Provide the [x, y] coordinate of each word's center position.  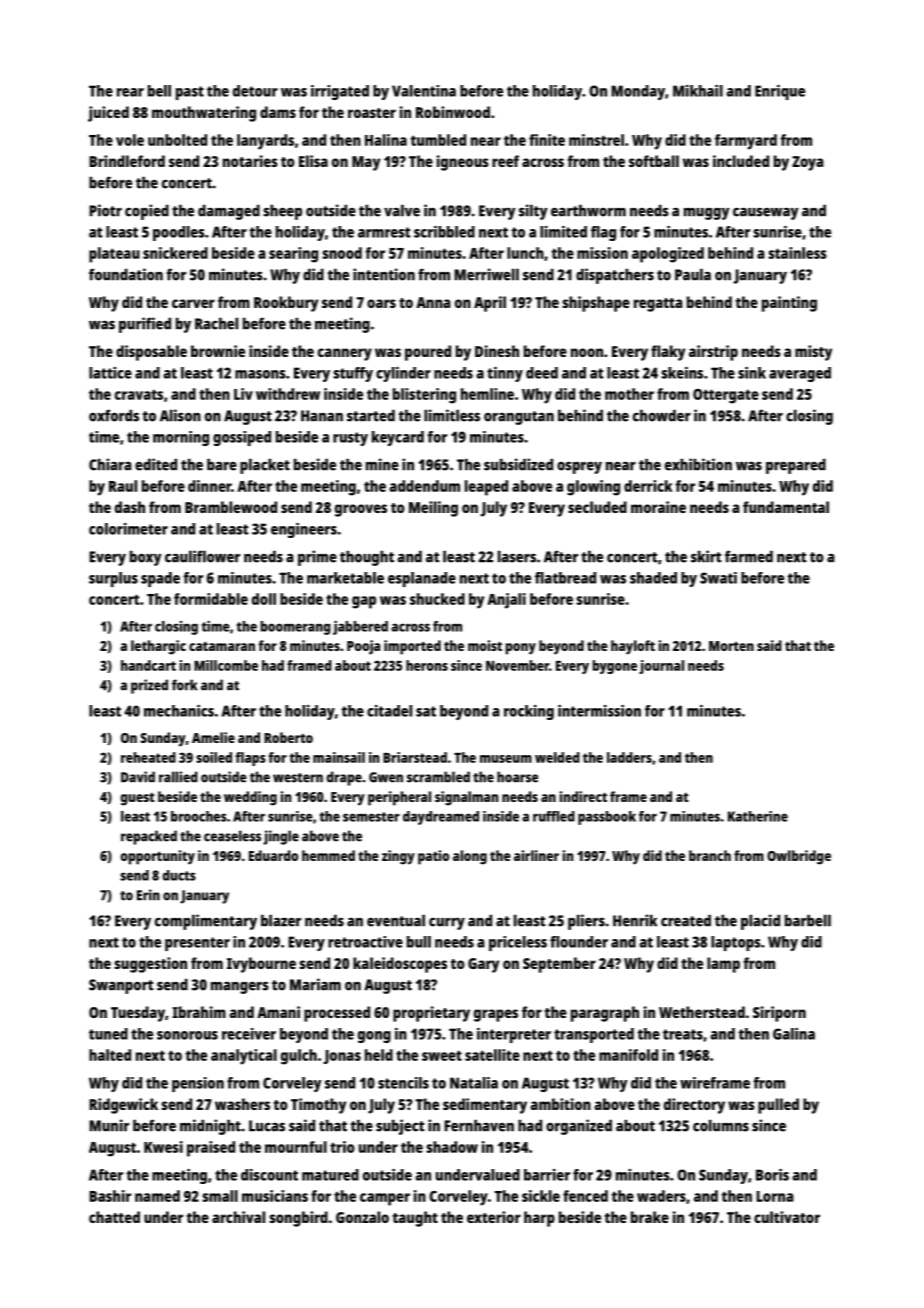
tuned [108, 1034]
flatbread [565, 578]
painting [789, 304]
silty [533, 212]
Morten [731, 646]
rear [130, 92]
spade [160, 579]
